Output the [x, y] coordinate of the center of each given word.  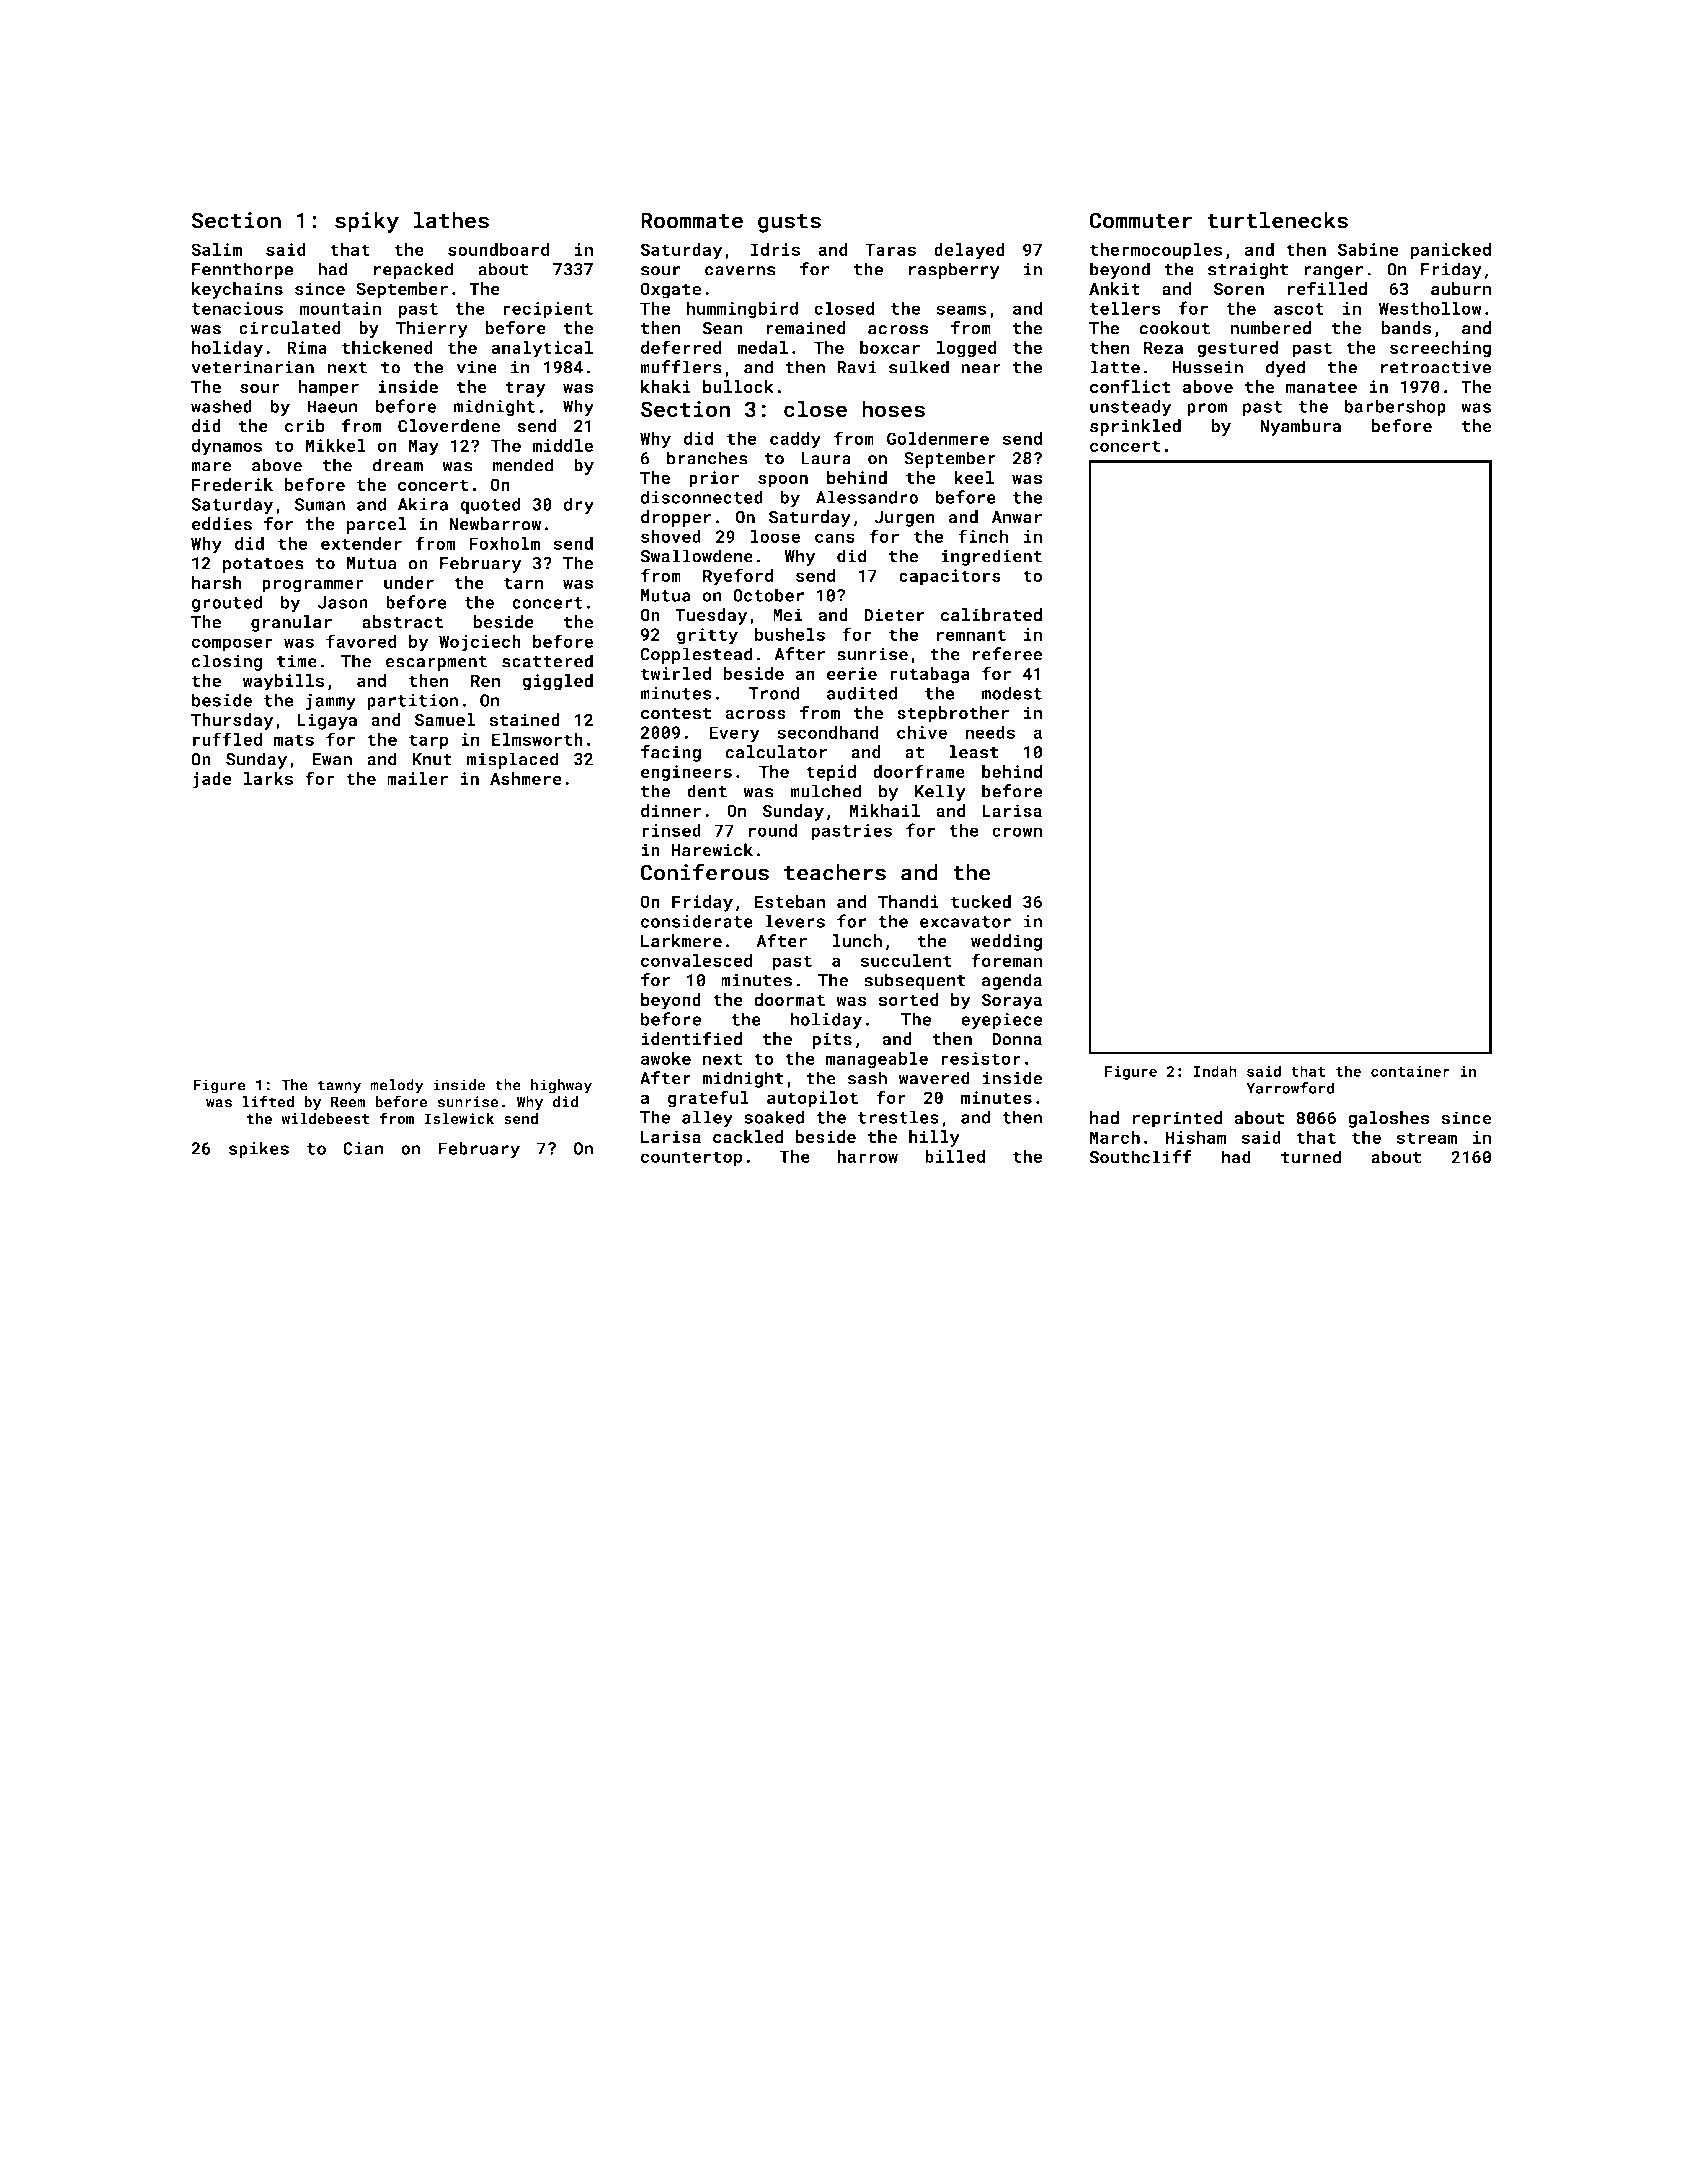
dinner [671, 811]
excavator [965, 922]
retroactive [1436, 367]
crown [1017, 832]
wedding [1006, 942]
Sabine [1368, 249]
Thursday [232, 721]
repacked [413, 270]
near [981, 369]
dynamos [226, 447]
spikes [259, 1149]
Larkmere [681, 941]
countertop [691, 1159]
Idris [775, 249]
